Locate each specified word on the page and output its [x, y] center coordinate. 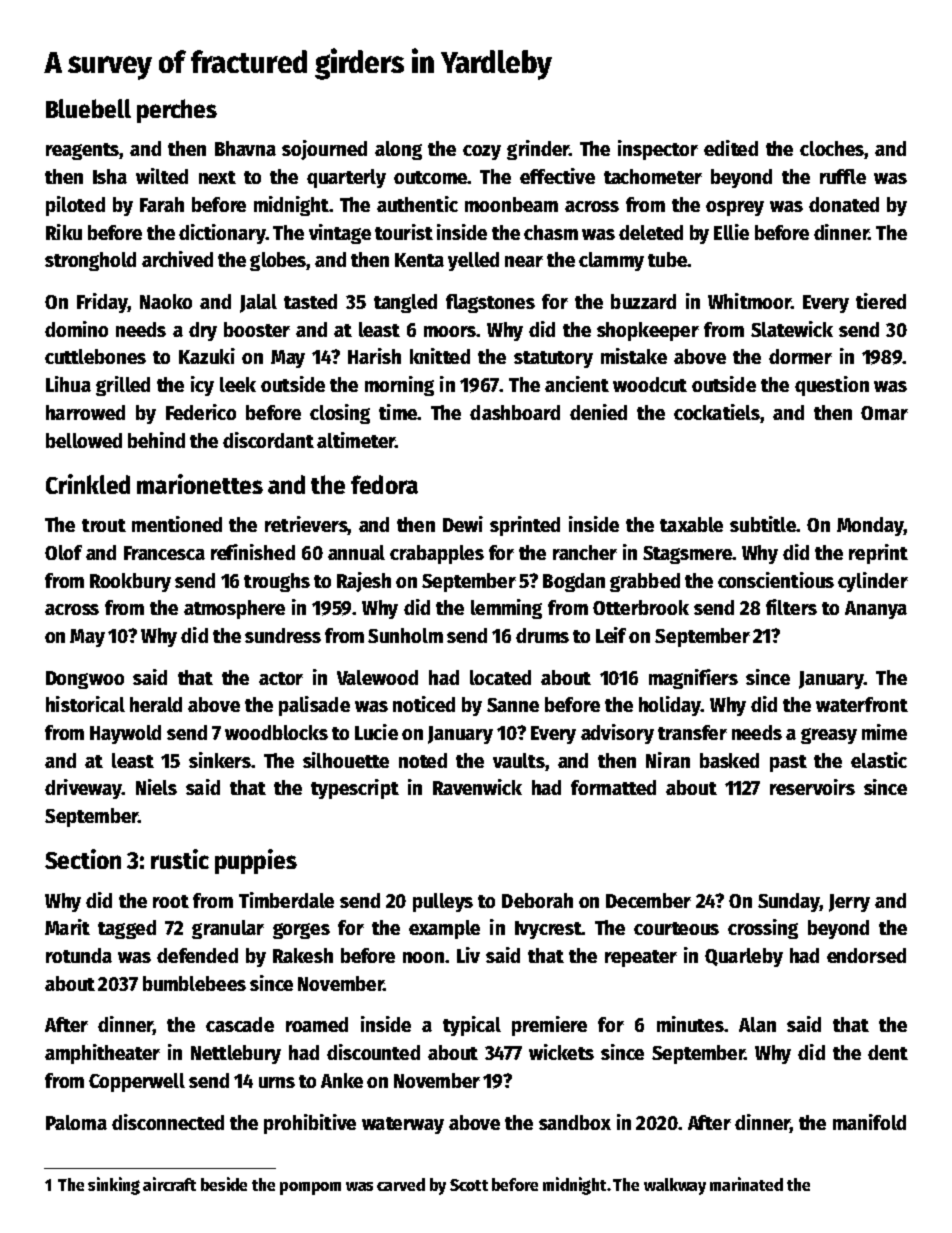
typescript [355, 789]
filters [791, 607]
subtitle [763, 524]
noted [423, 760]
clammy [611, 261]
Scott [469, 1185]
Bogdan [574, 582]
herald [156, 704]
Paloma [76, 1122]
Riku [64, 232]
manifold [869, 1122]
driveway [83, 789]
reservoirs [812, 787]
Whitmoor [749, 301]
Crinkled [88, 484]
